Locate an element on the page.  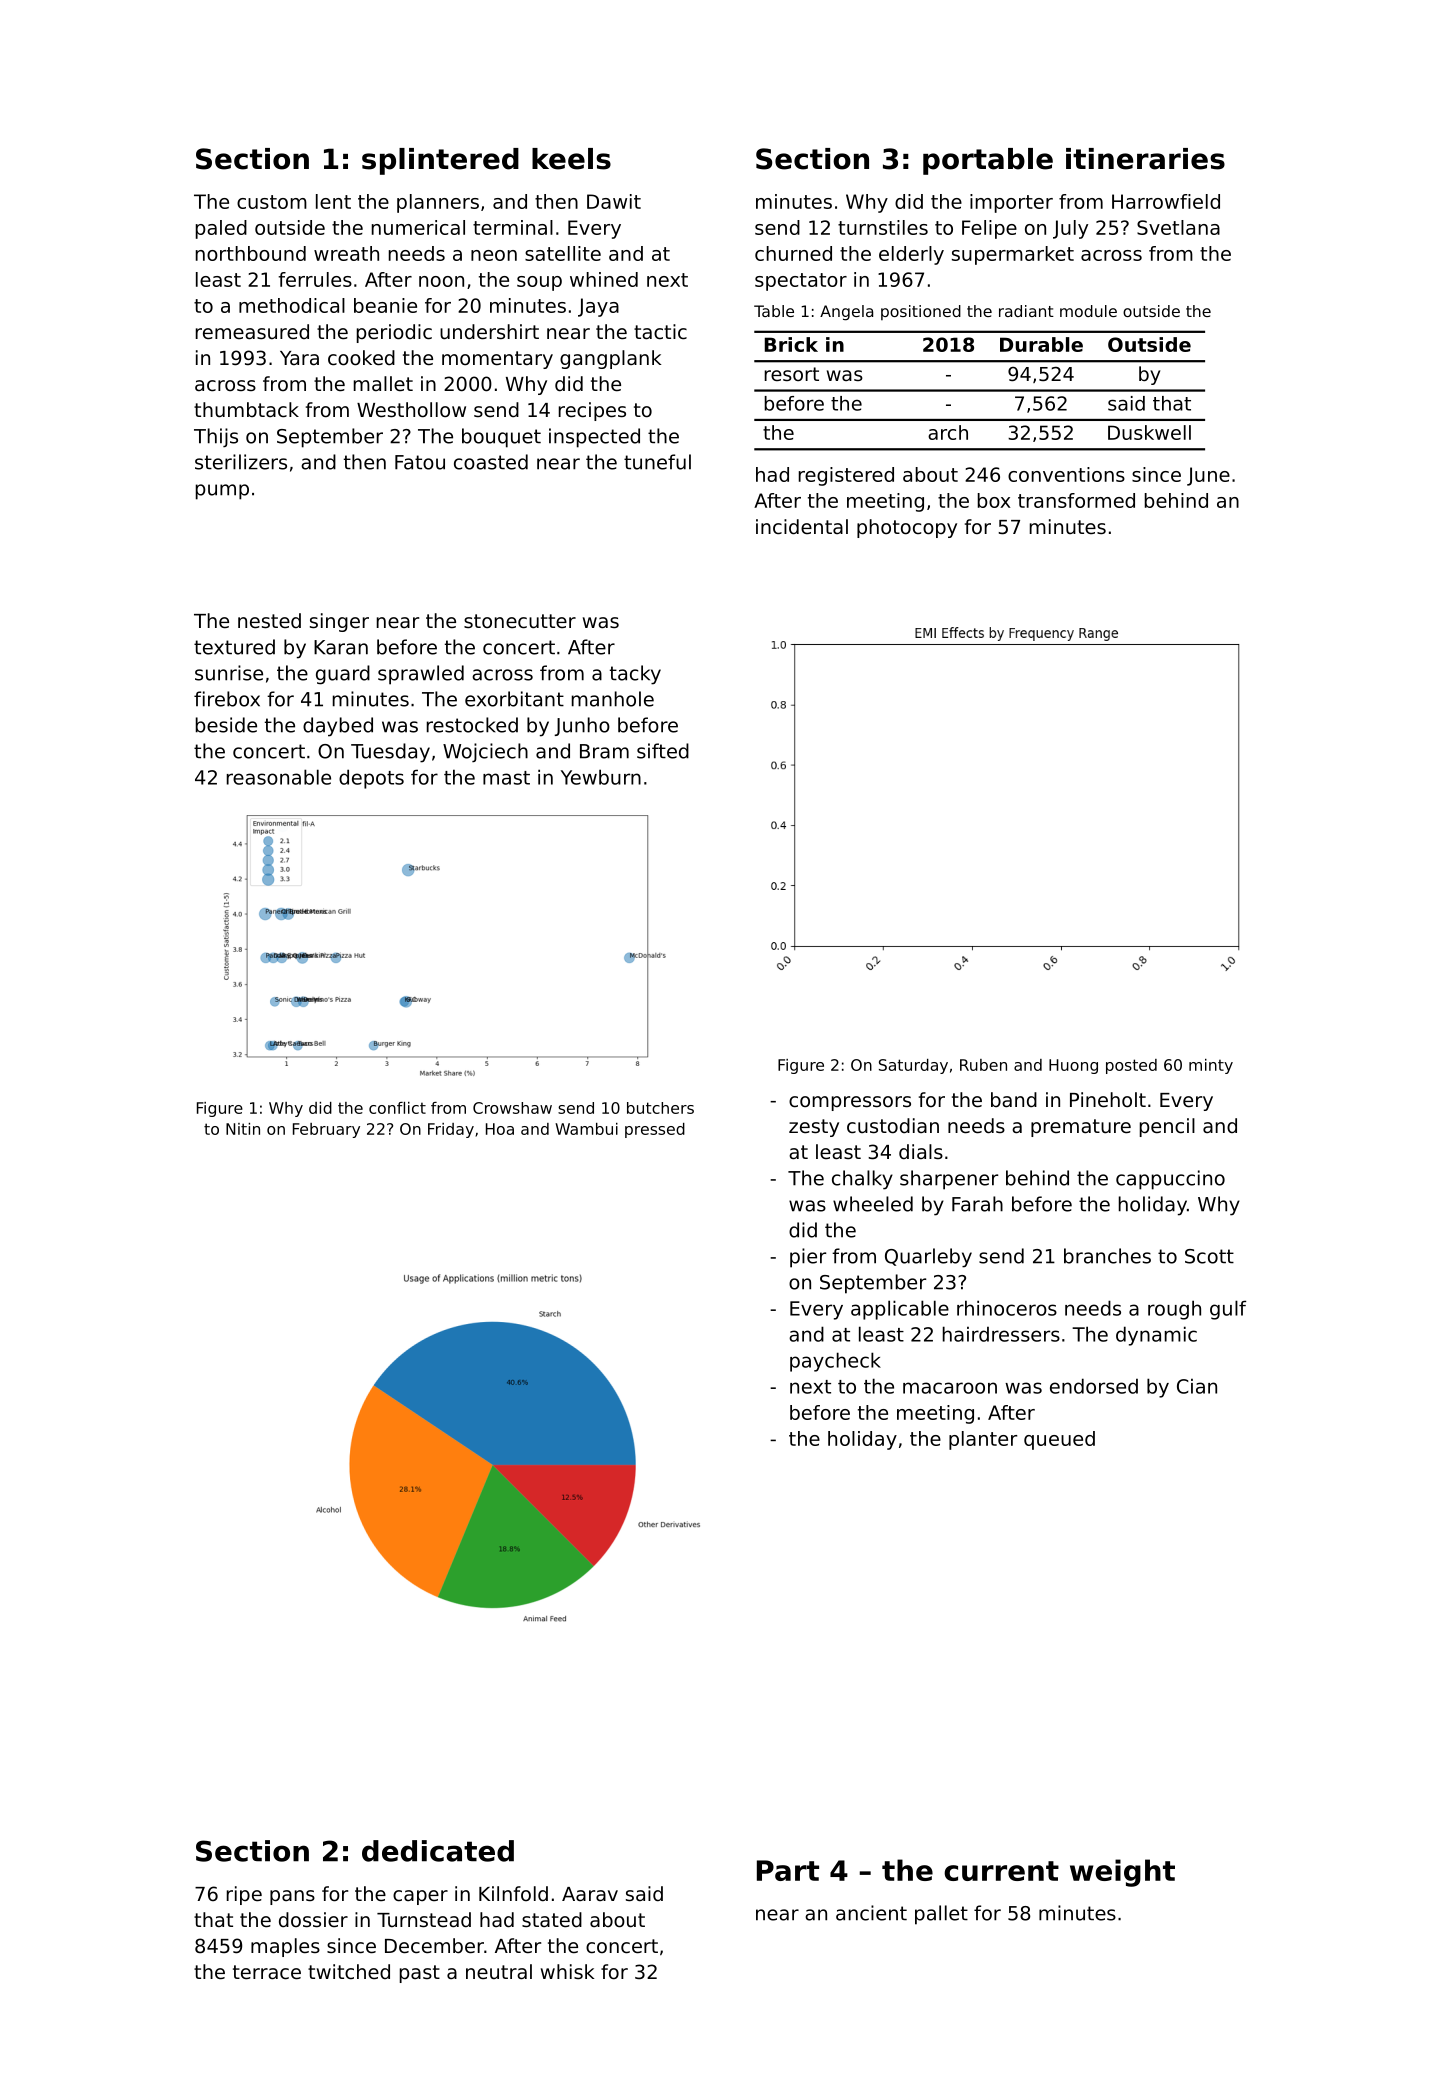
weight is located at coordinates (1122, 1873).
